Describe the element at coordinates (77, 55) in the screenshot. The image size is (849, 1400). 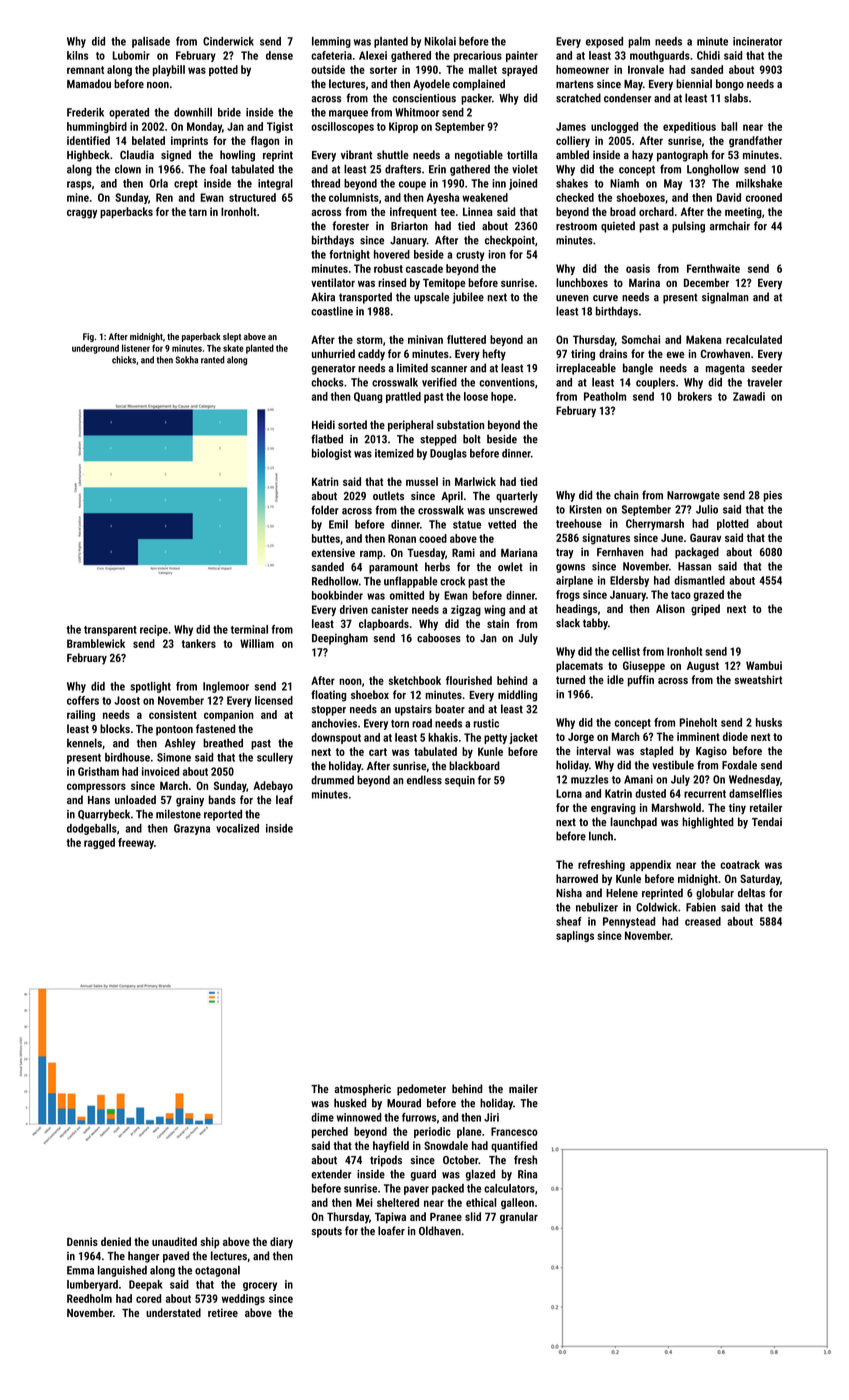
I see `kilns` at that location.
